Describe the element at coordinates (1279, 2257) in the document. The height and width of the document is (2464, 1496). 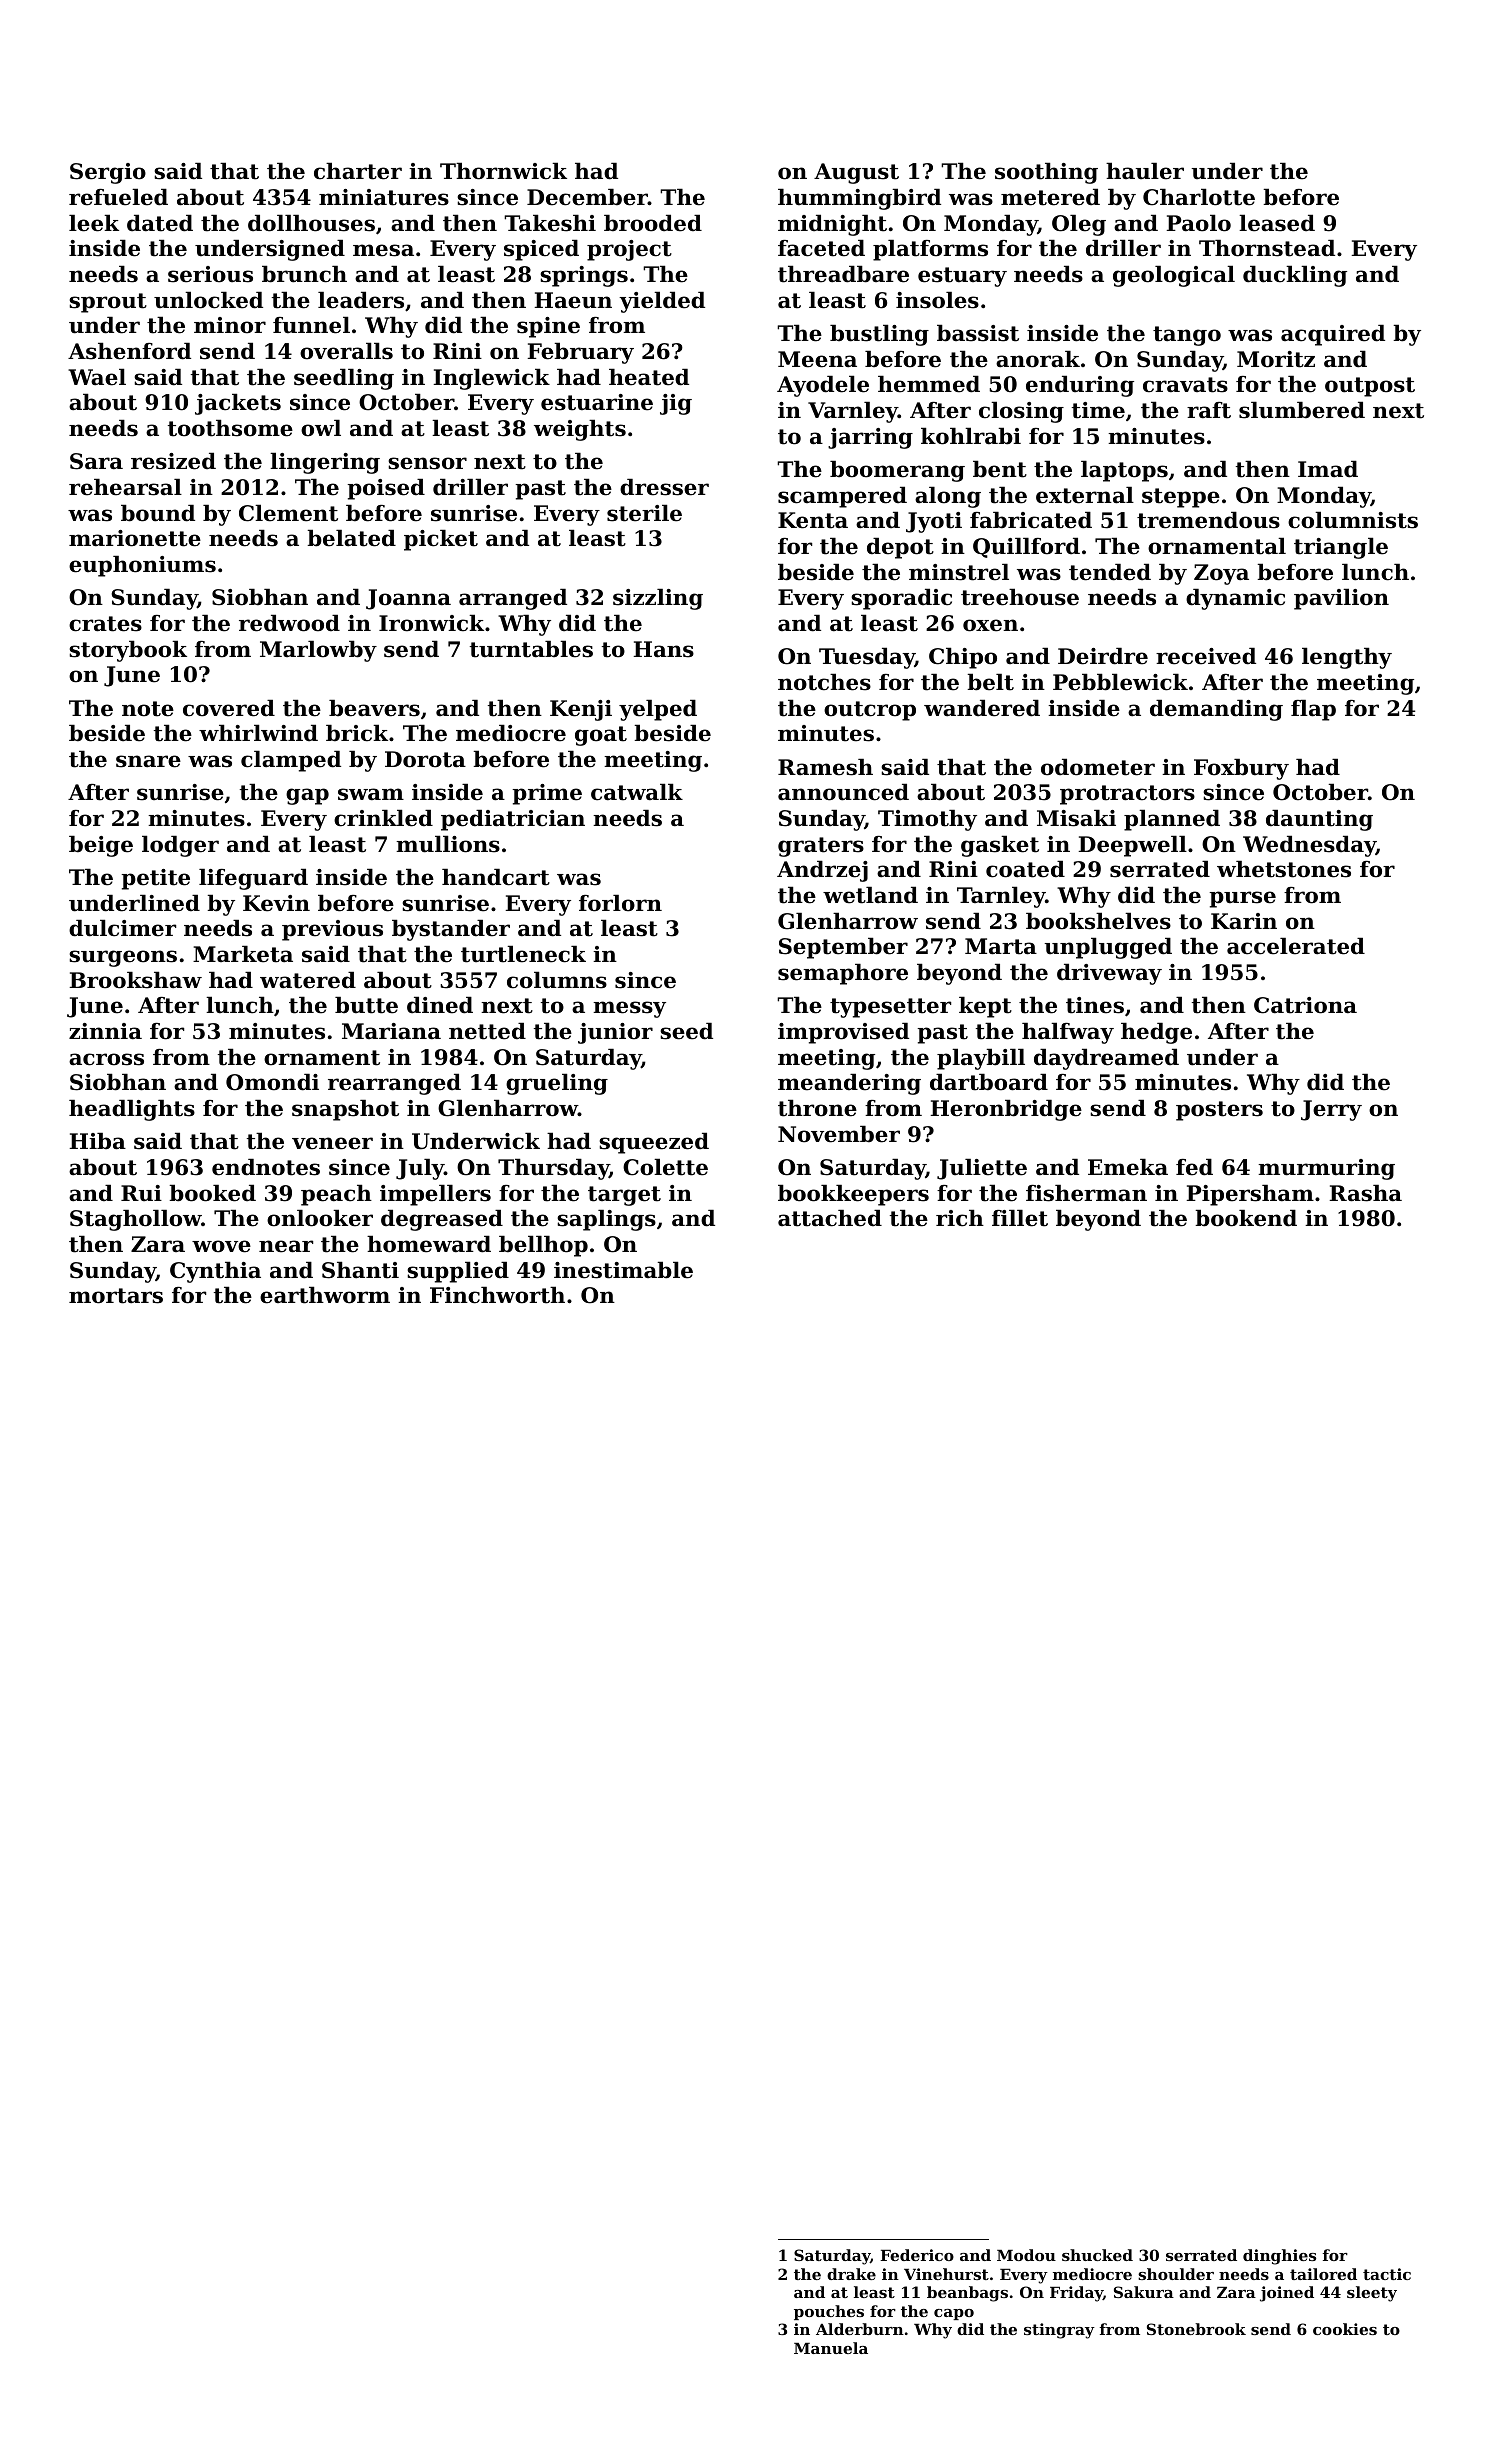
I see `dinghies` at that location.
